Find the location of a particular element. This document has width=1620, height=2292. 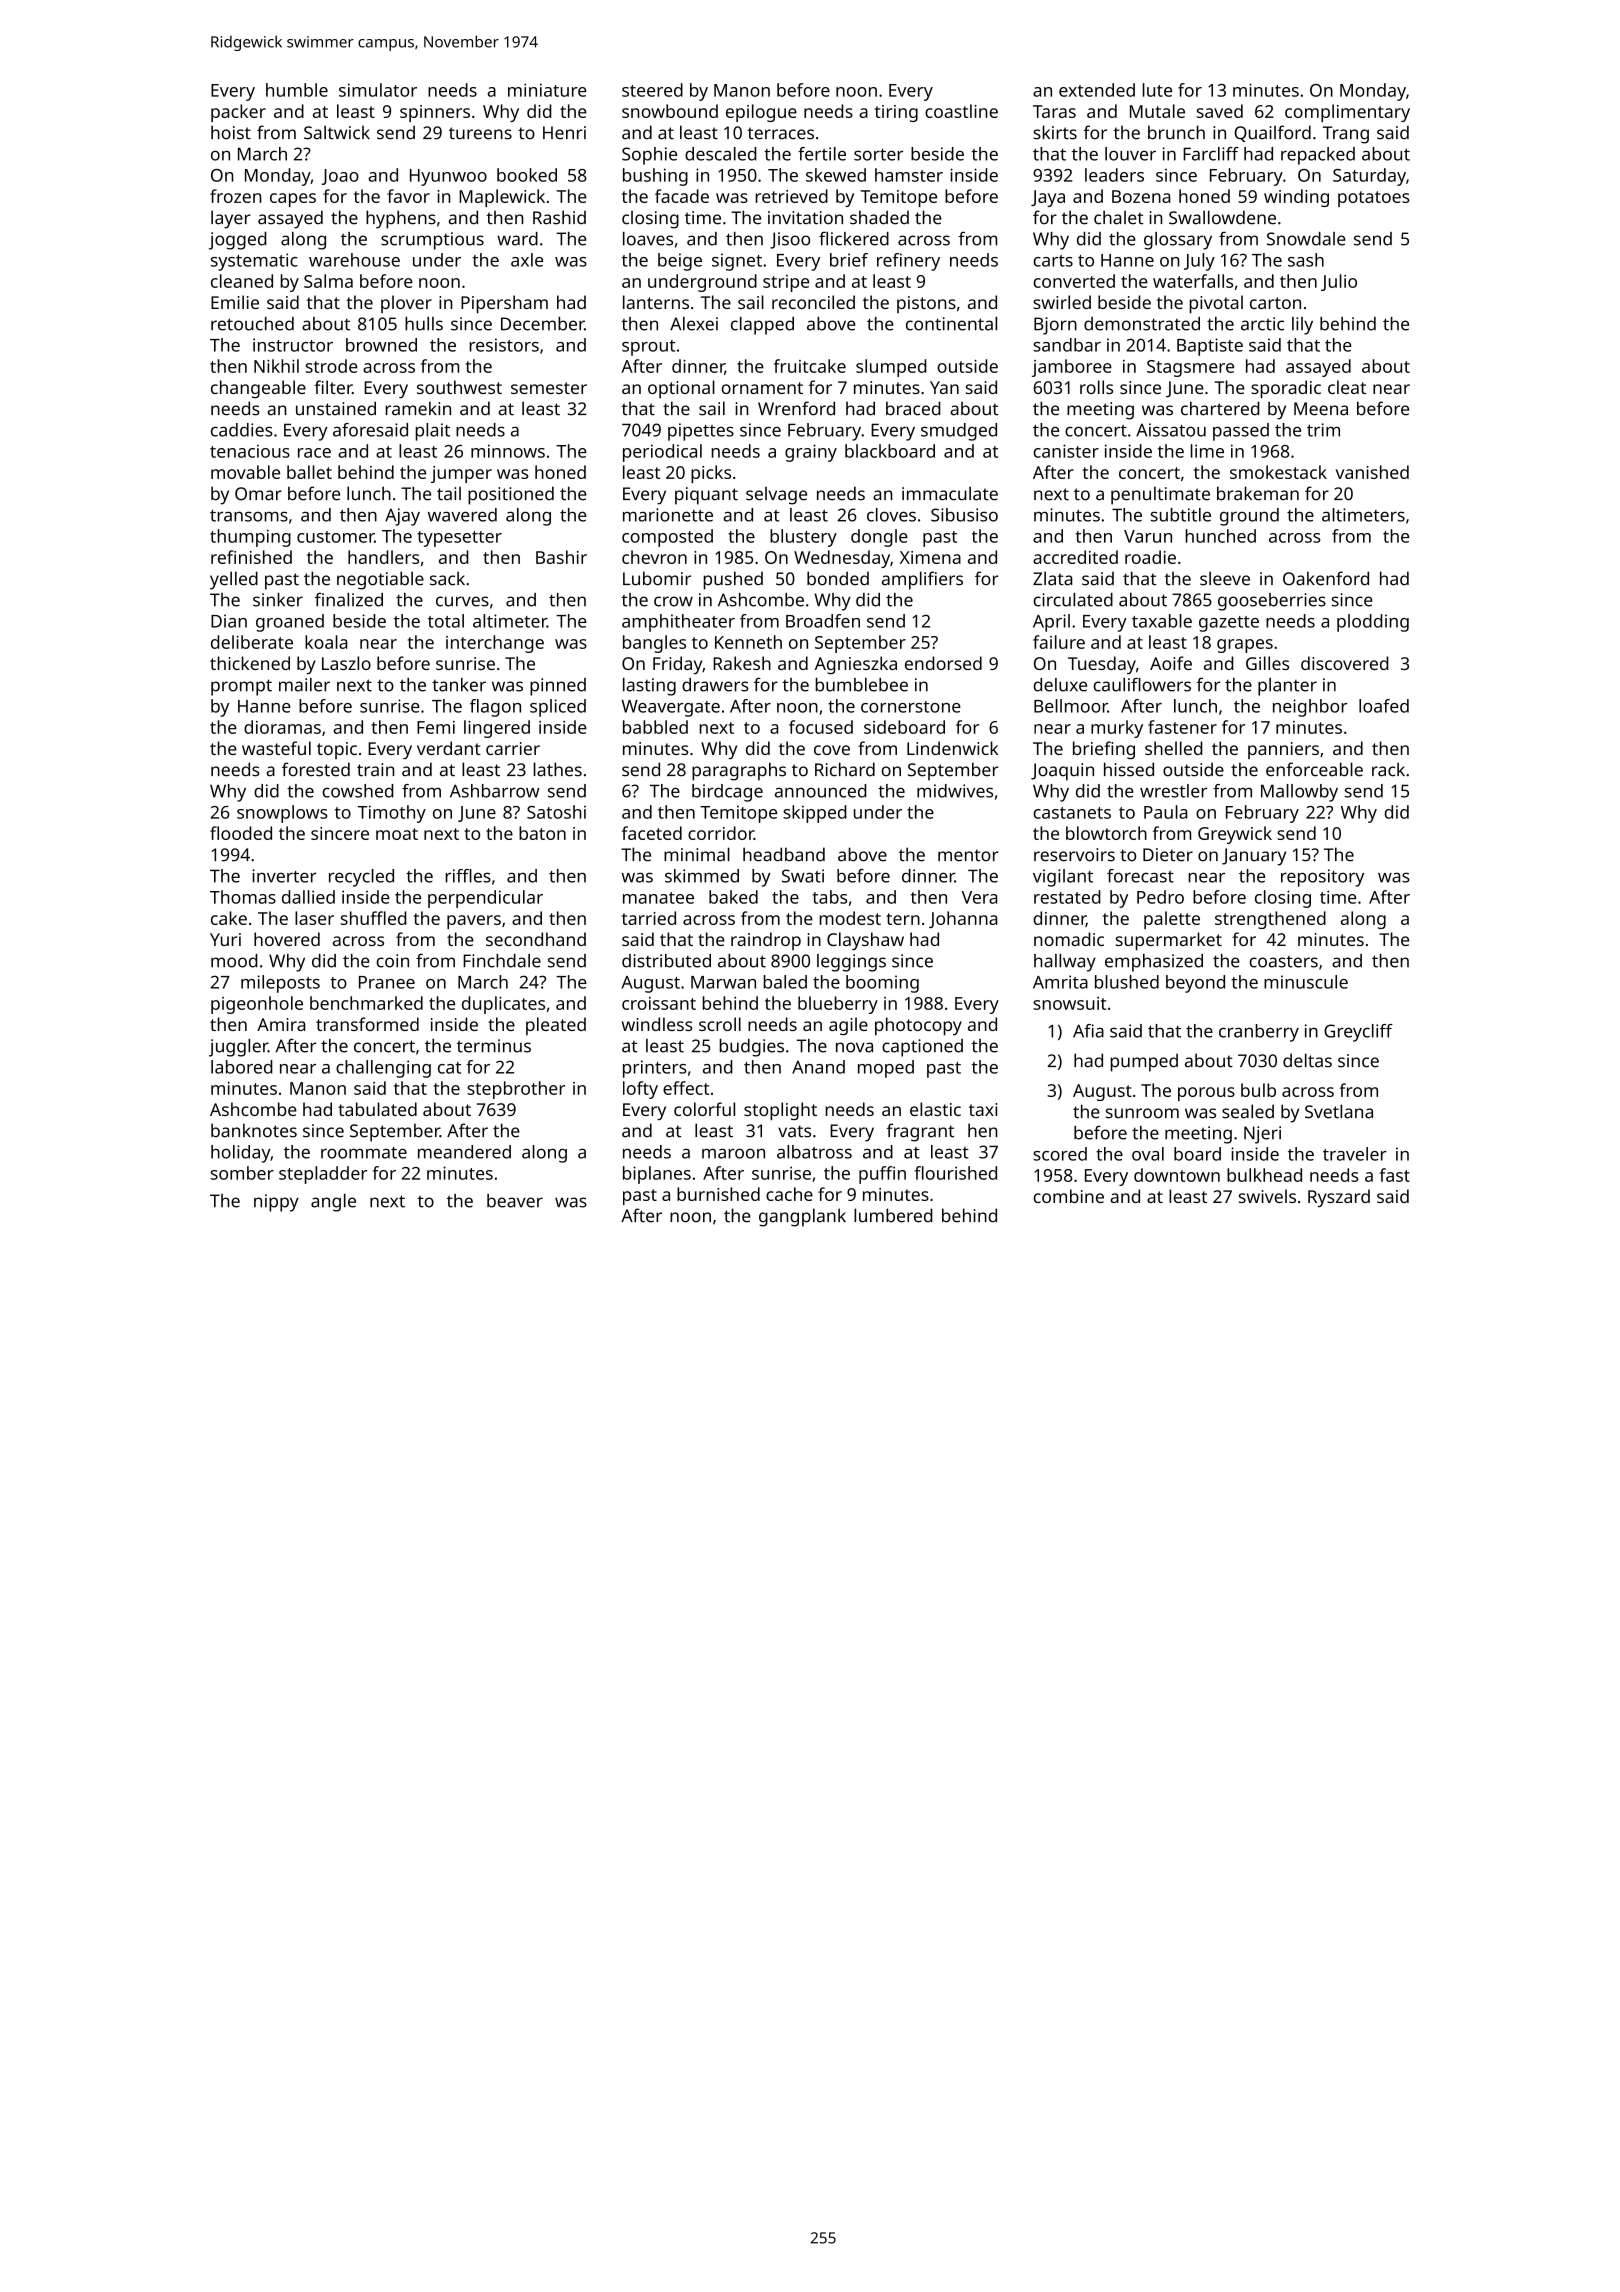

flooded is located at coordinates (241, 833).
